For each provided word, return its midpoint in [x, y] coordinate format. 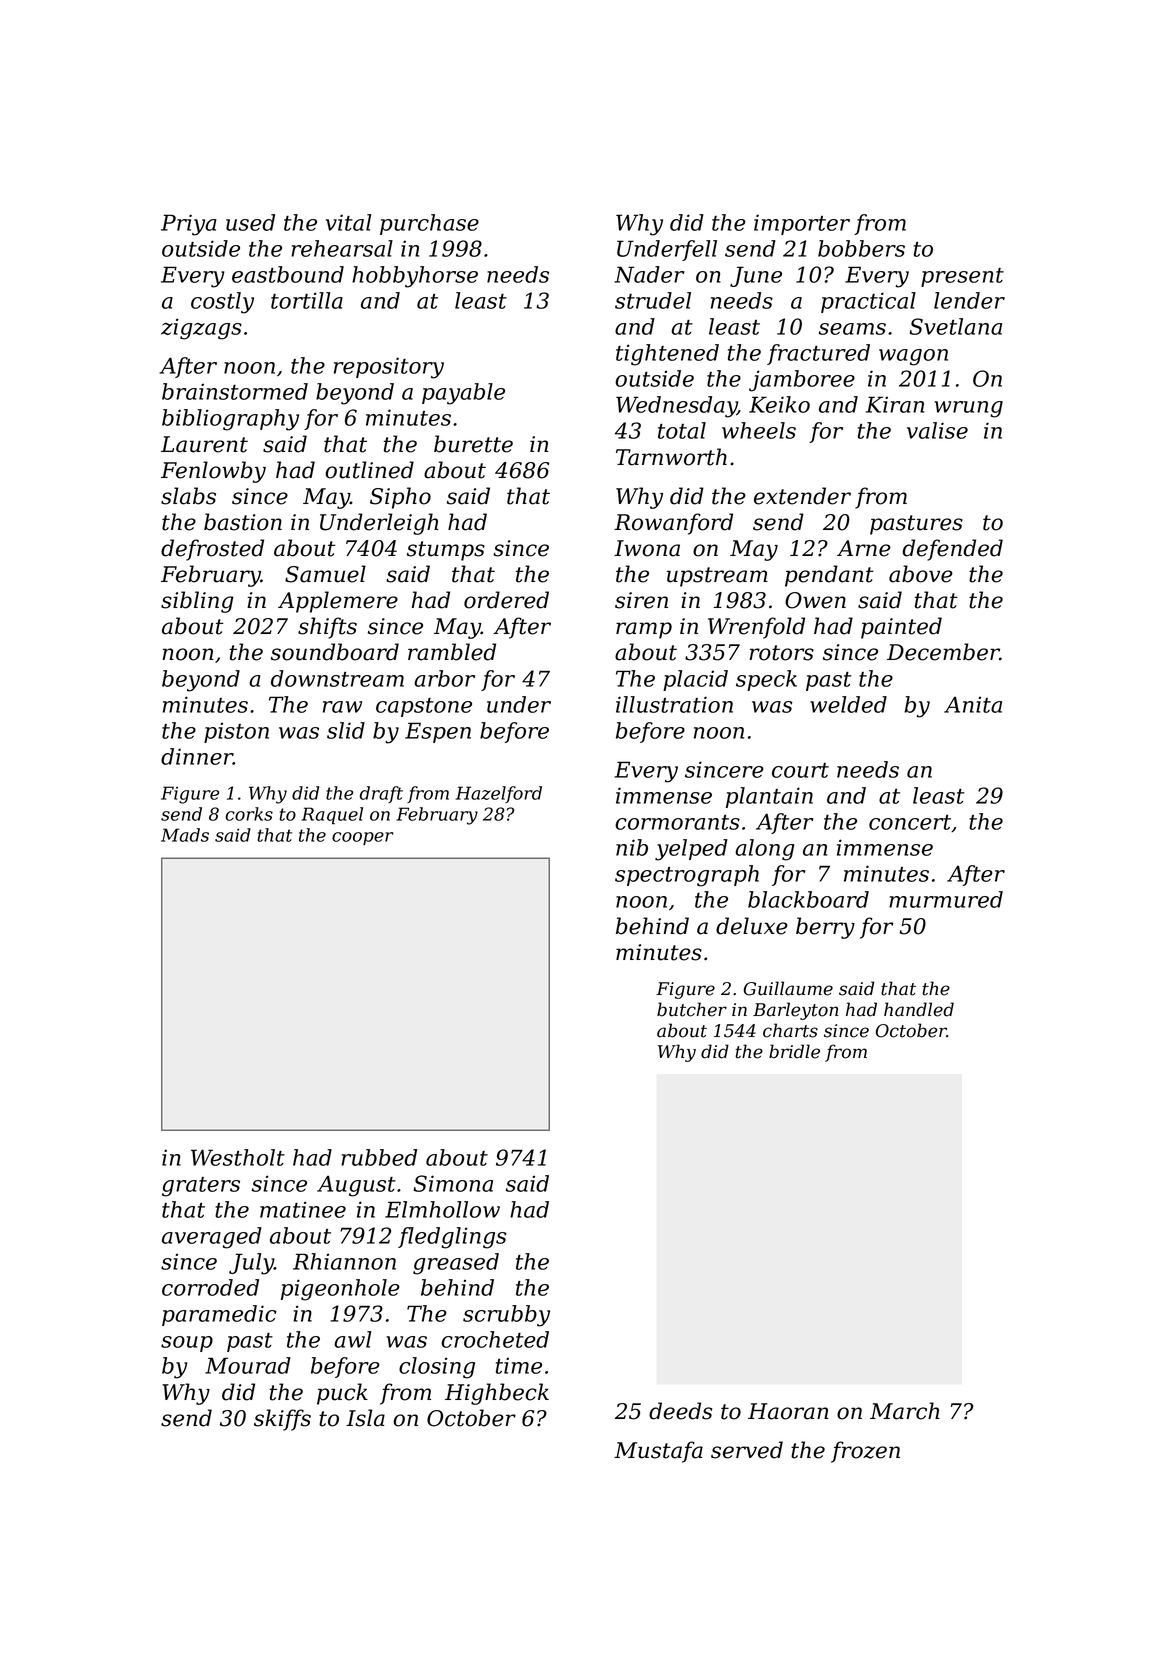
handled [919, 1009]
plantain [769, 797]
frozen [865, 1452]
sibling [197, 602]
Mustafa [658, 1452]
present [962, 277]
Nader [649, 274]
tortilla [307, 300]
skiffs [282, 1420]
